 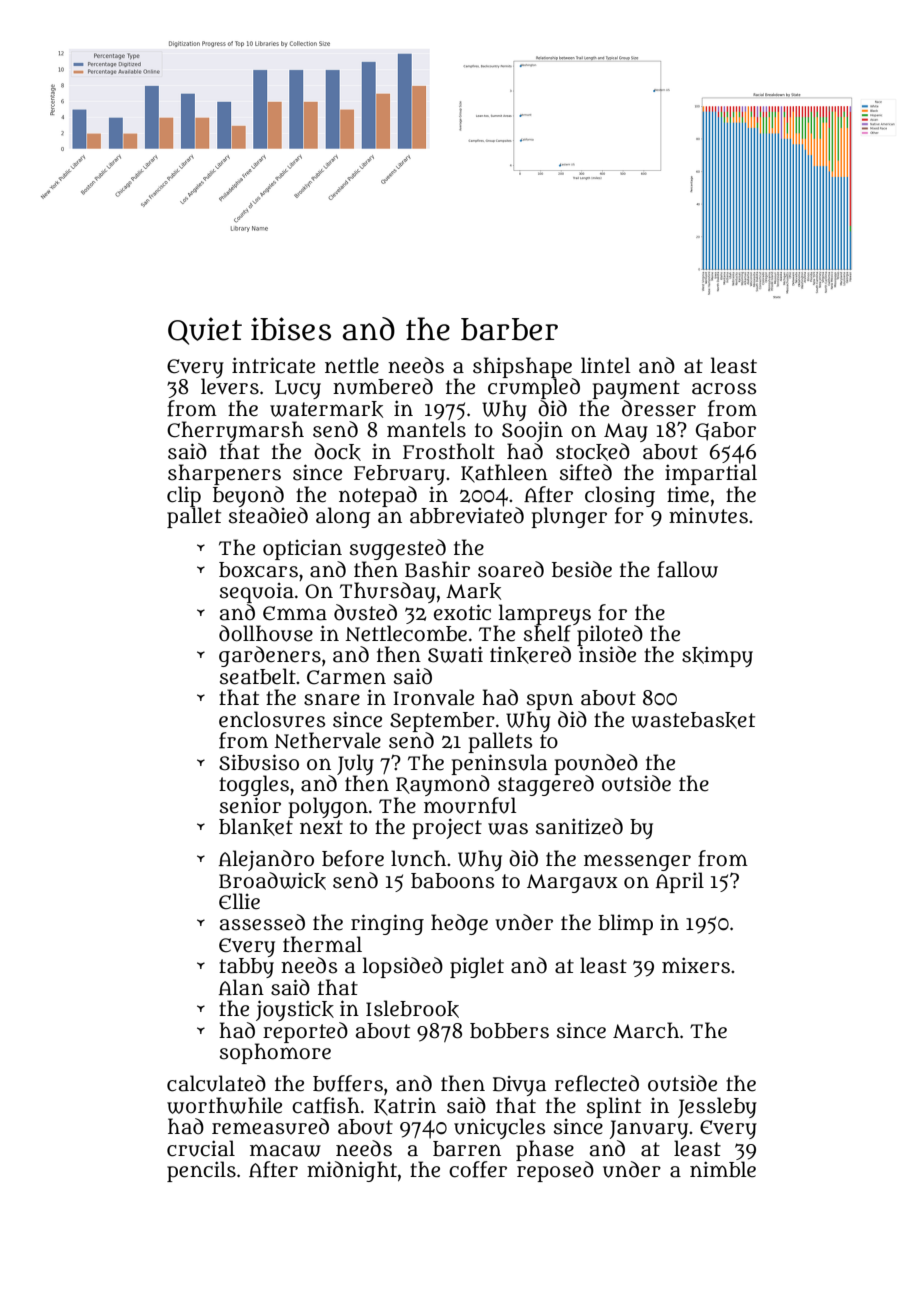 I want to click on Ellie, so click(x=239, y=901).
